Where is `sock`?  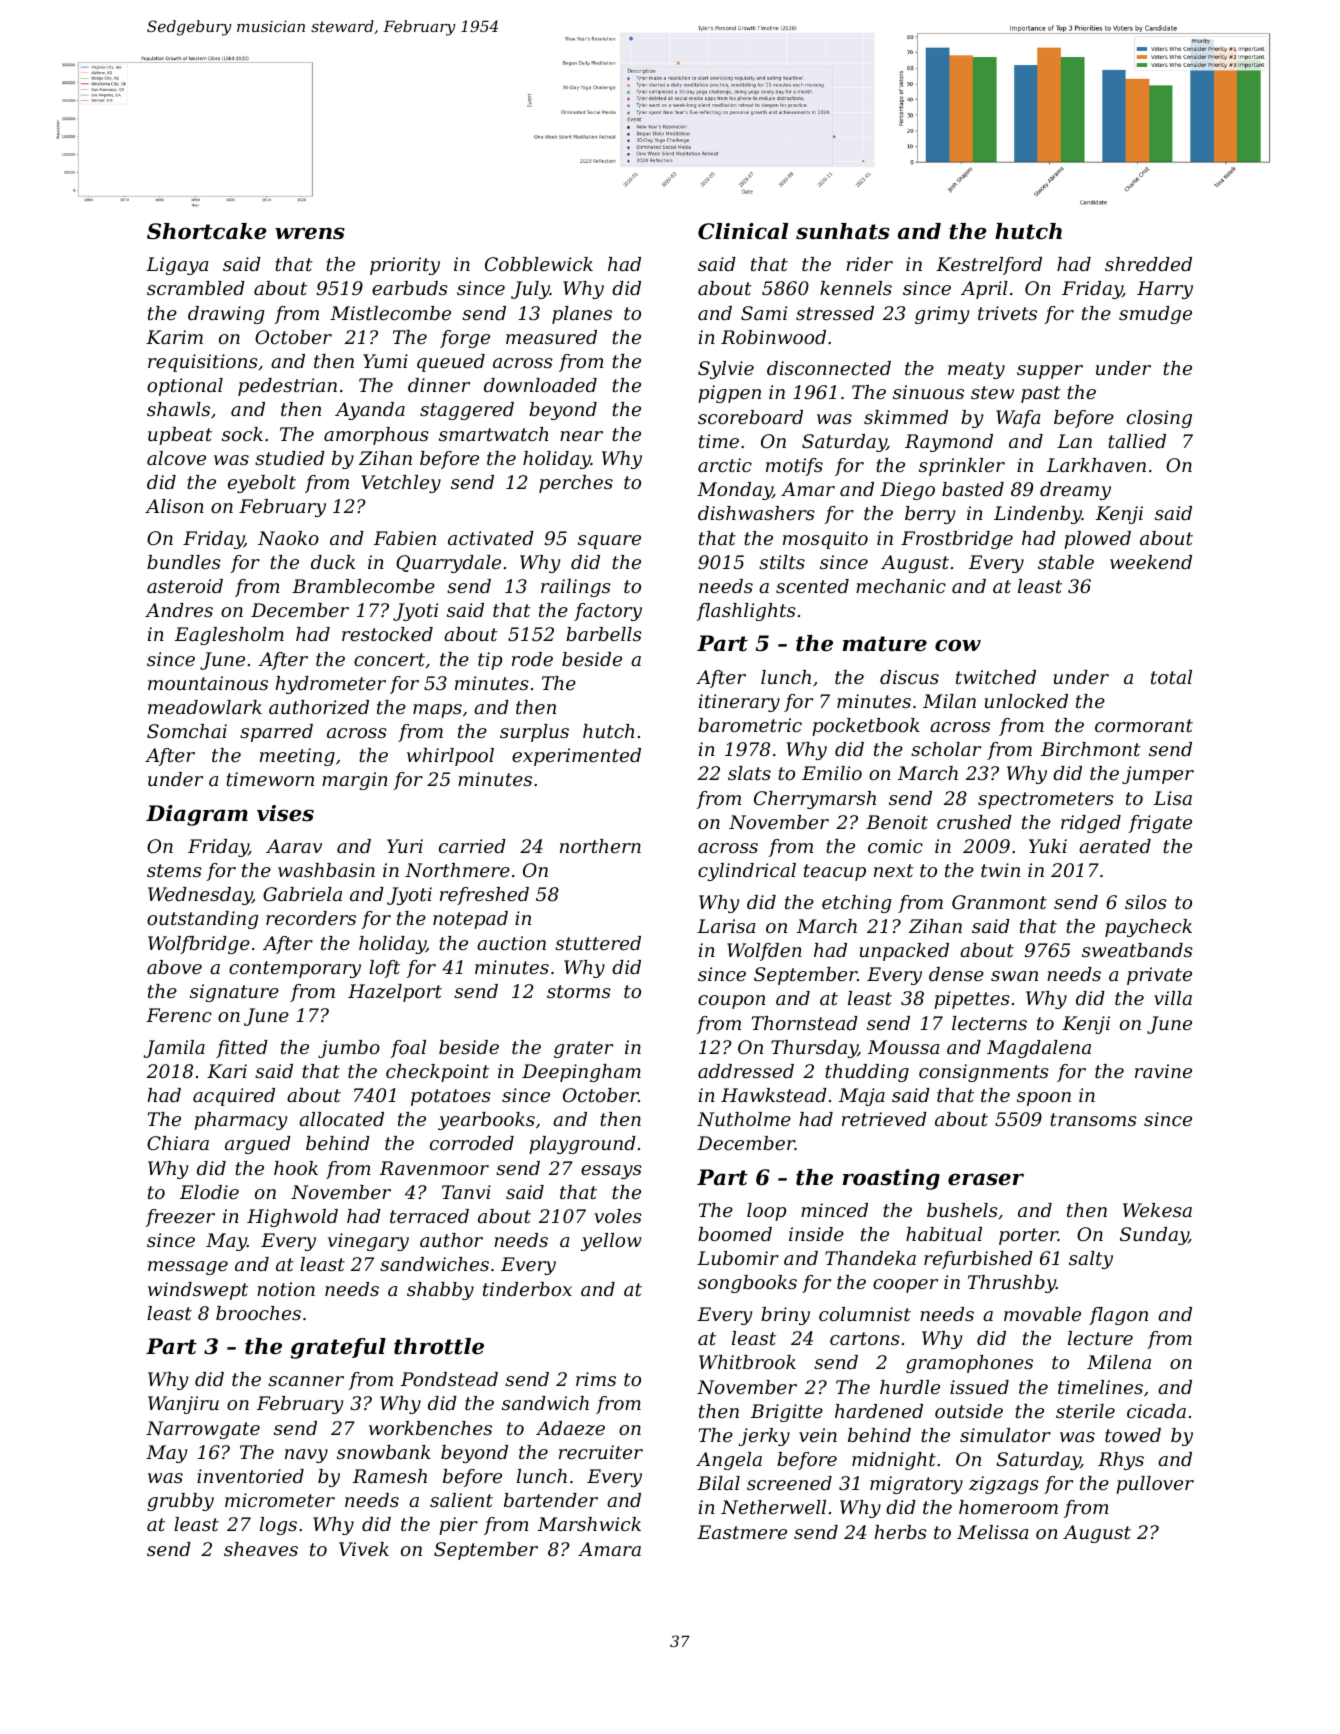
sock is located at coordinates (242, 434).
